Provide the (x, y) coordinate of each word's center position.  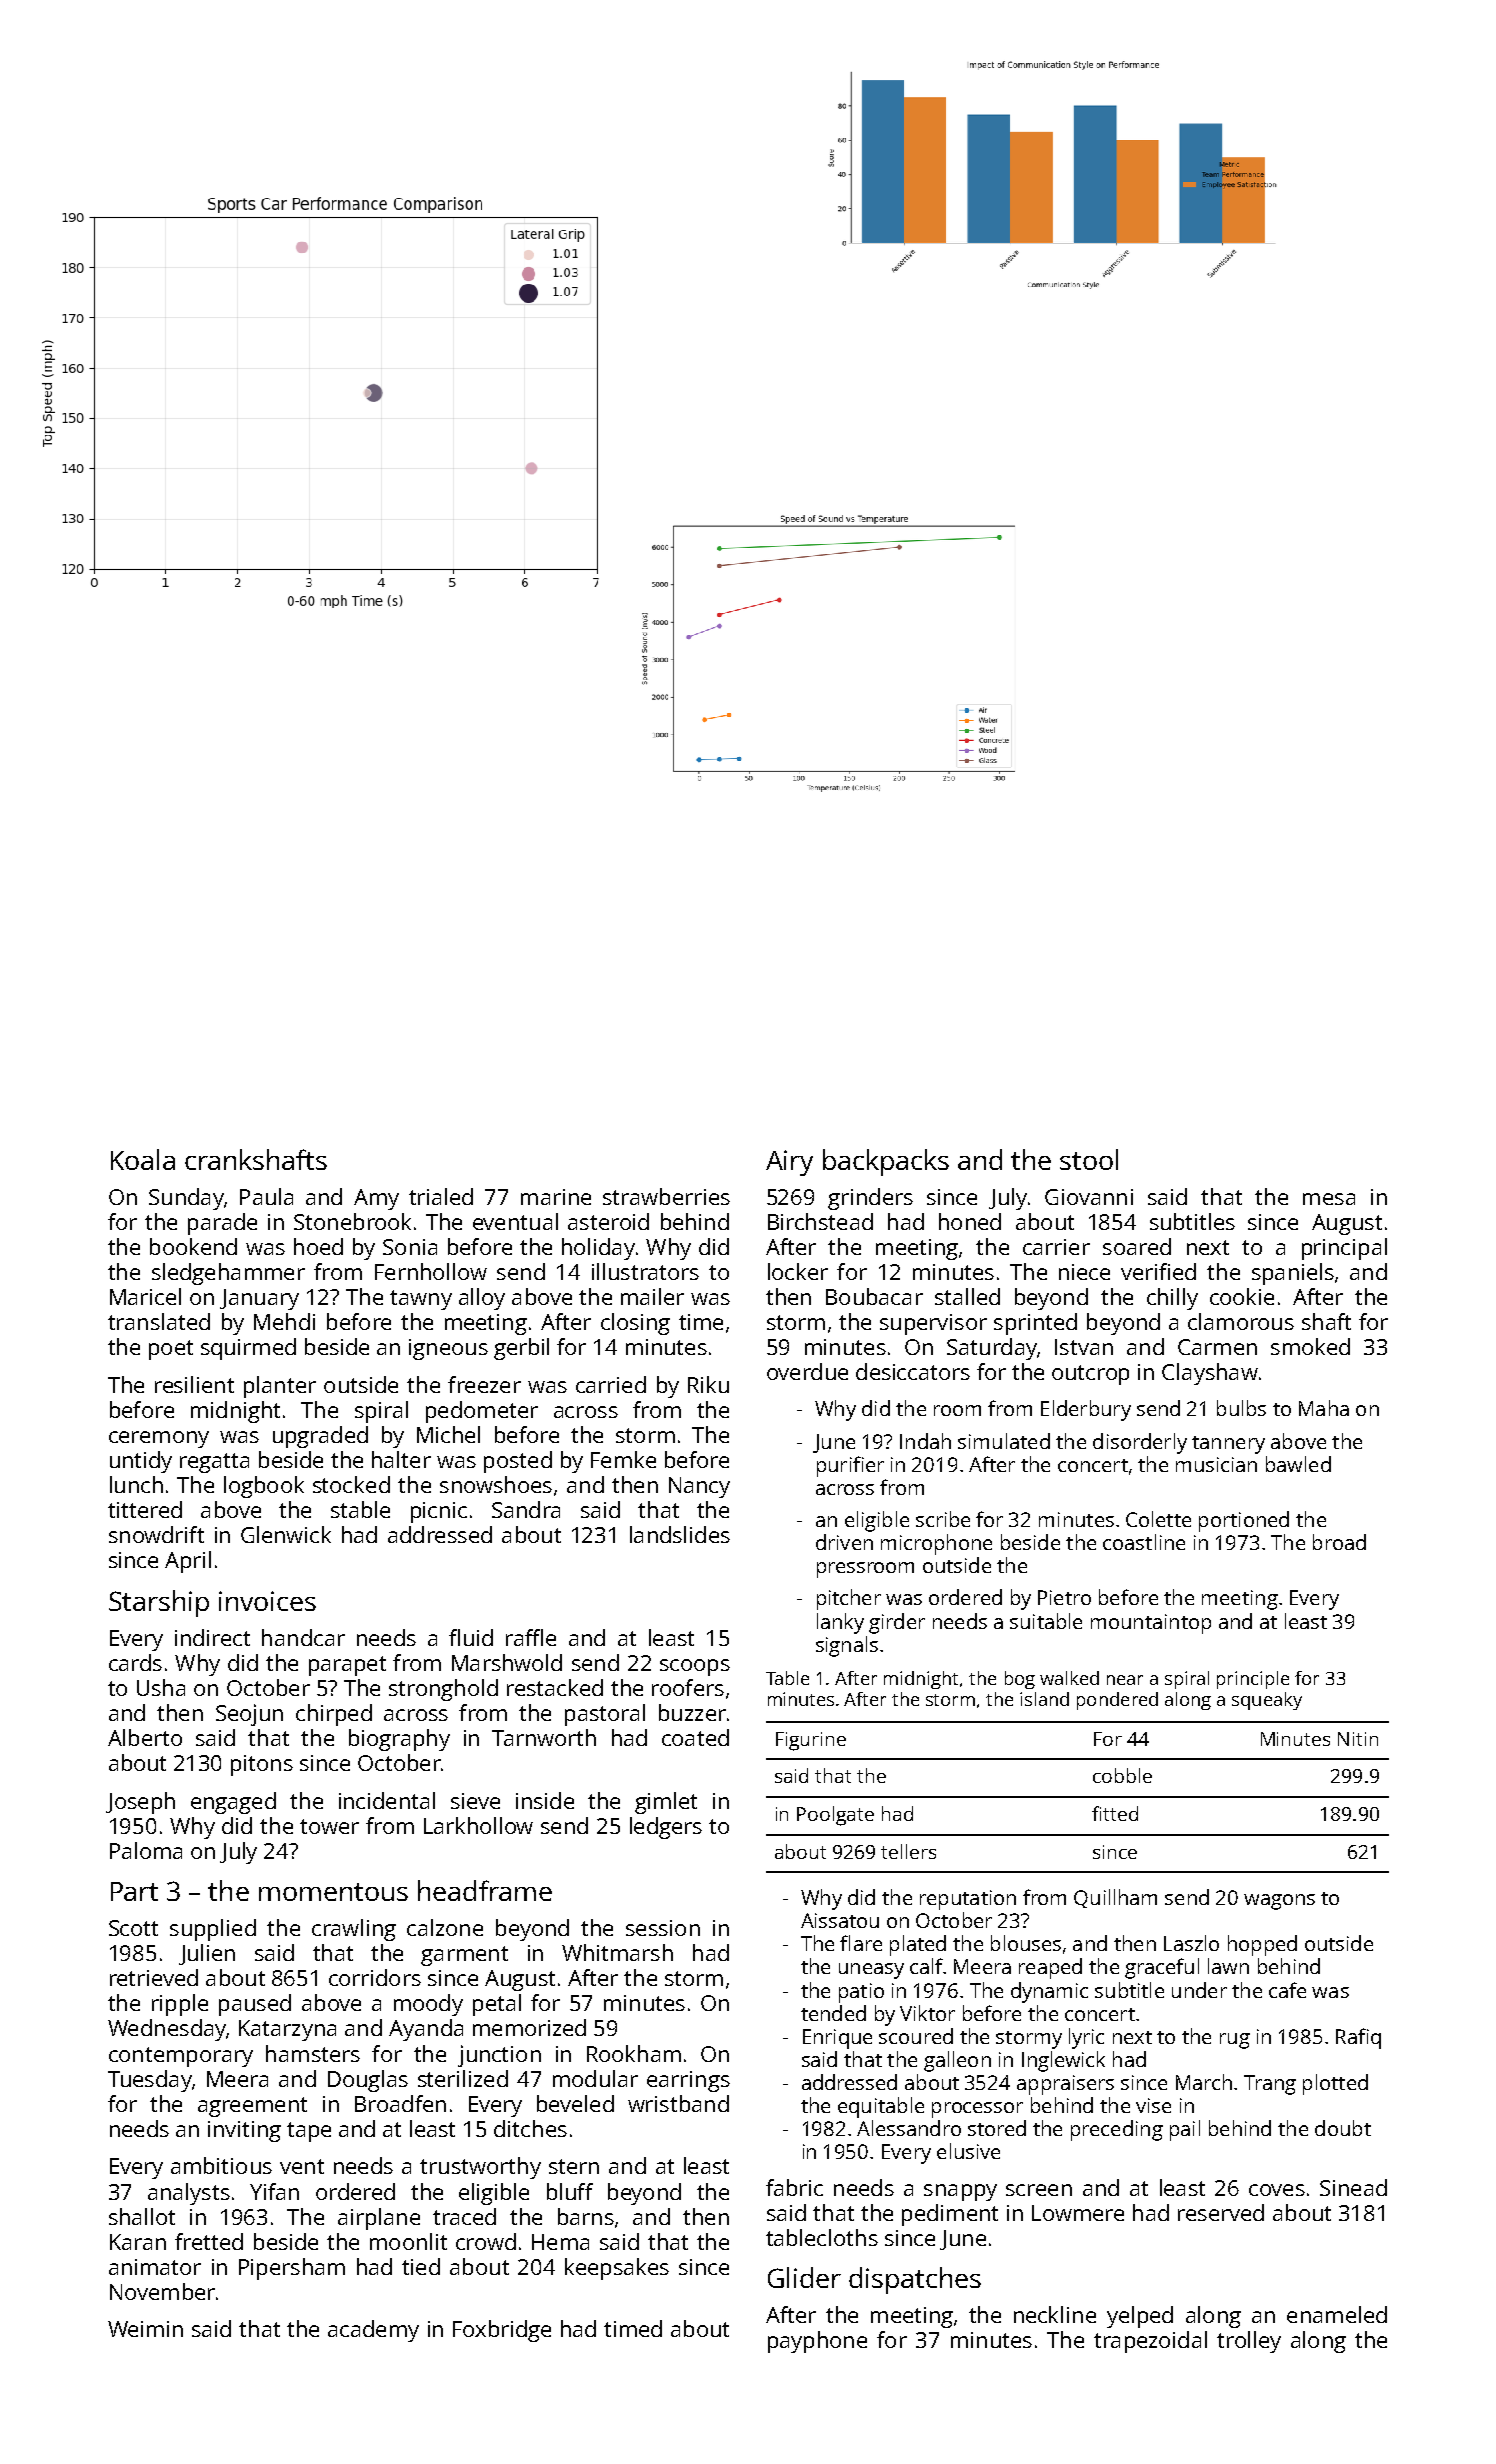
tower (329, 1826)
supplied (213, 1930)
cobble (1122, 1775)
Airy (789, 1163)
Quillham (1115, 1898)
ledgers (666, 1828)
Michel (448, 1434)
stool (1089, 1159)
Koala (143, 1159)
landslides (680, 1534)
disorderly (1140, 1443)
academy (373, 2331)
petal (497, 2005)
